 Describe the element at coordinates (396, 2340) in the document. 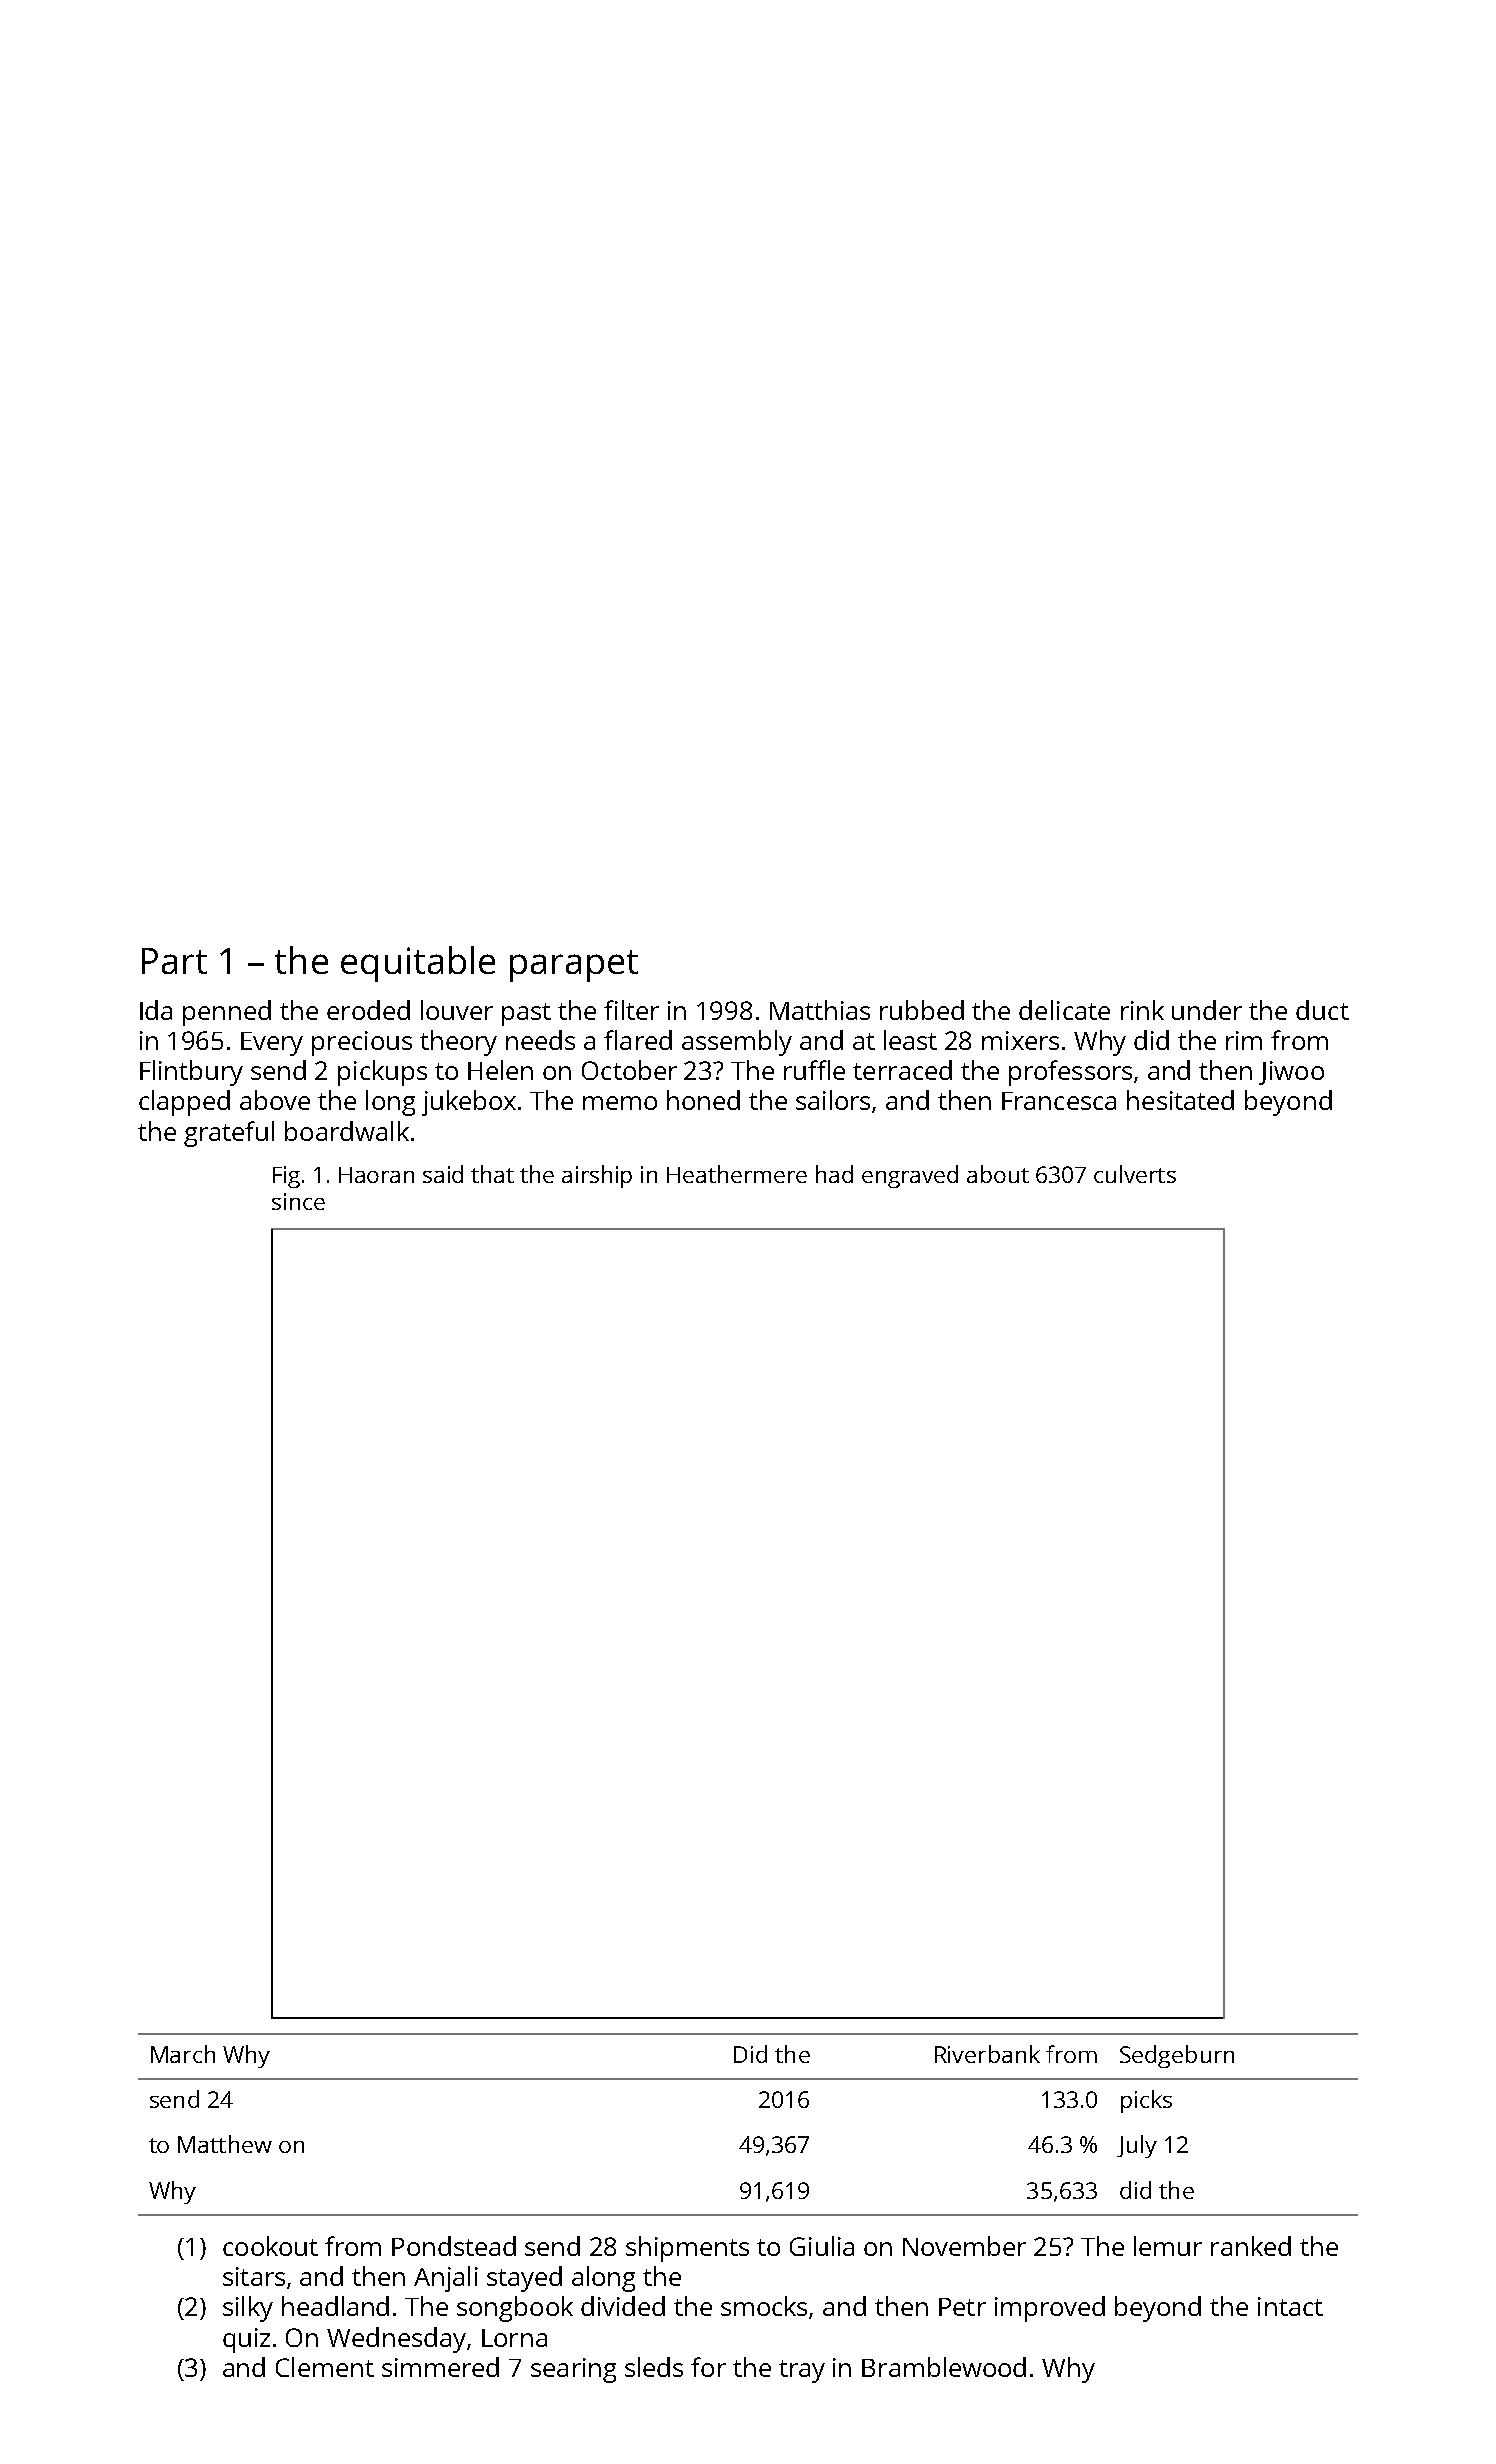

I see `Wednesday` at that location.
